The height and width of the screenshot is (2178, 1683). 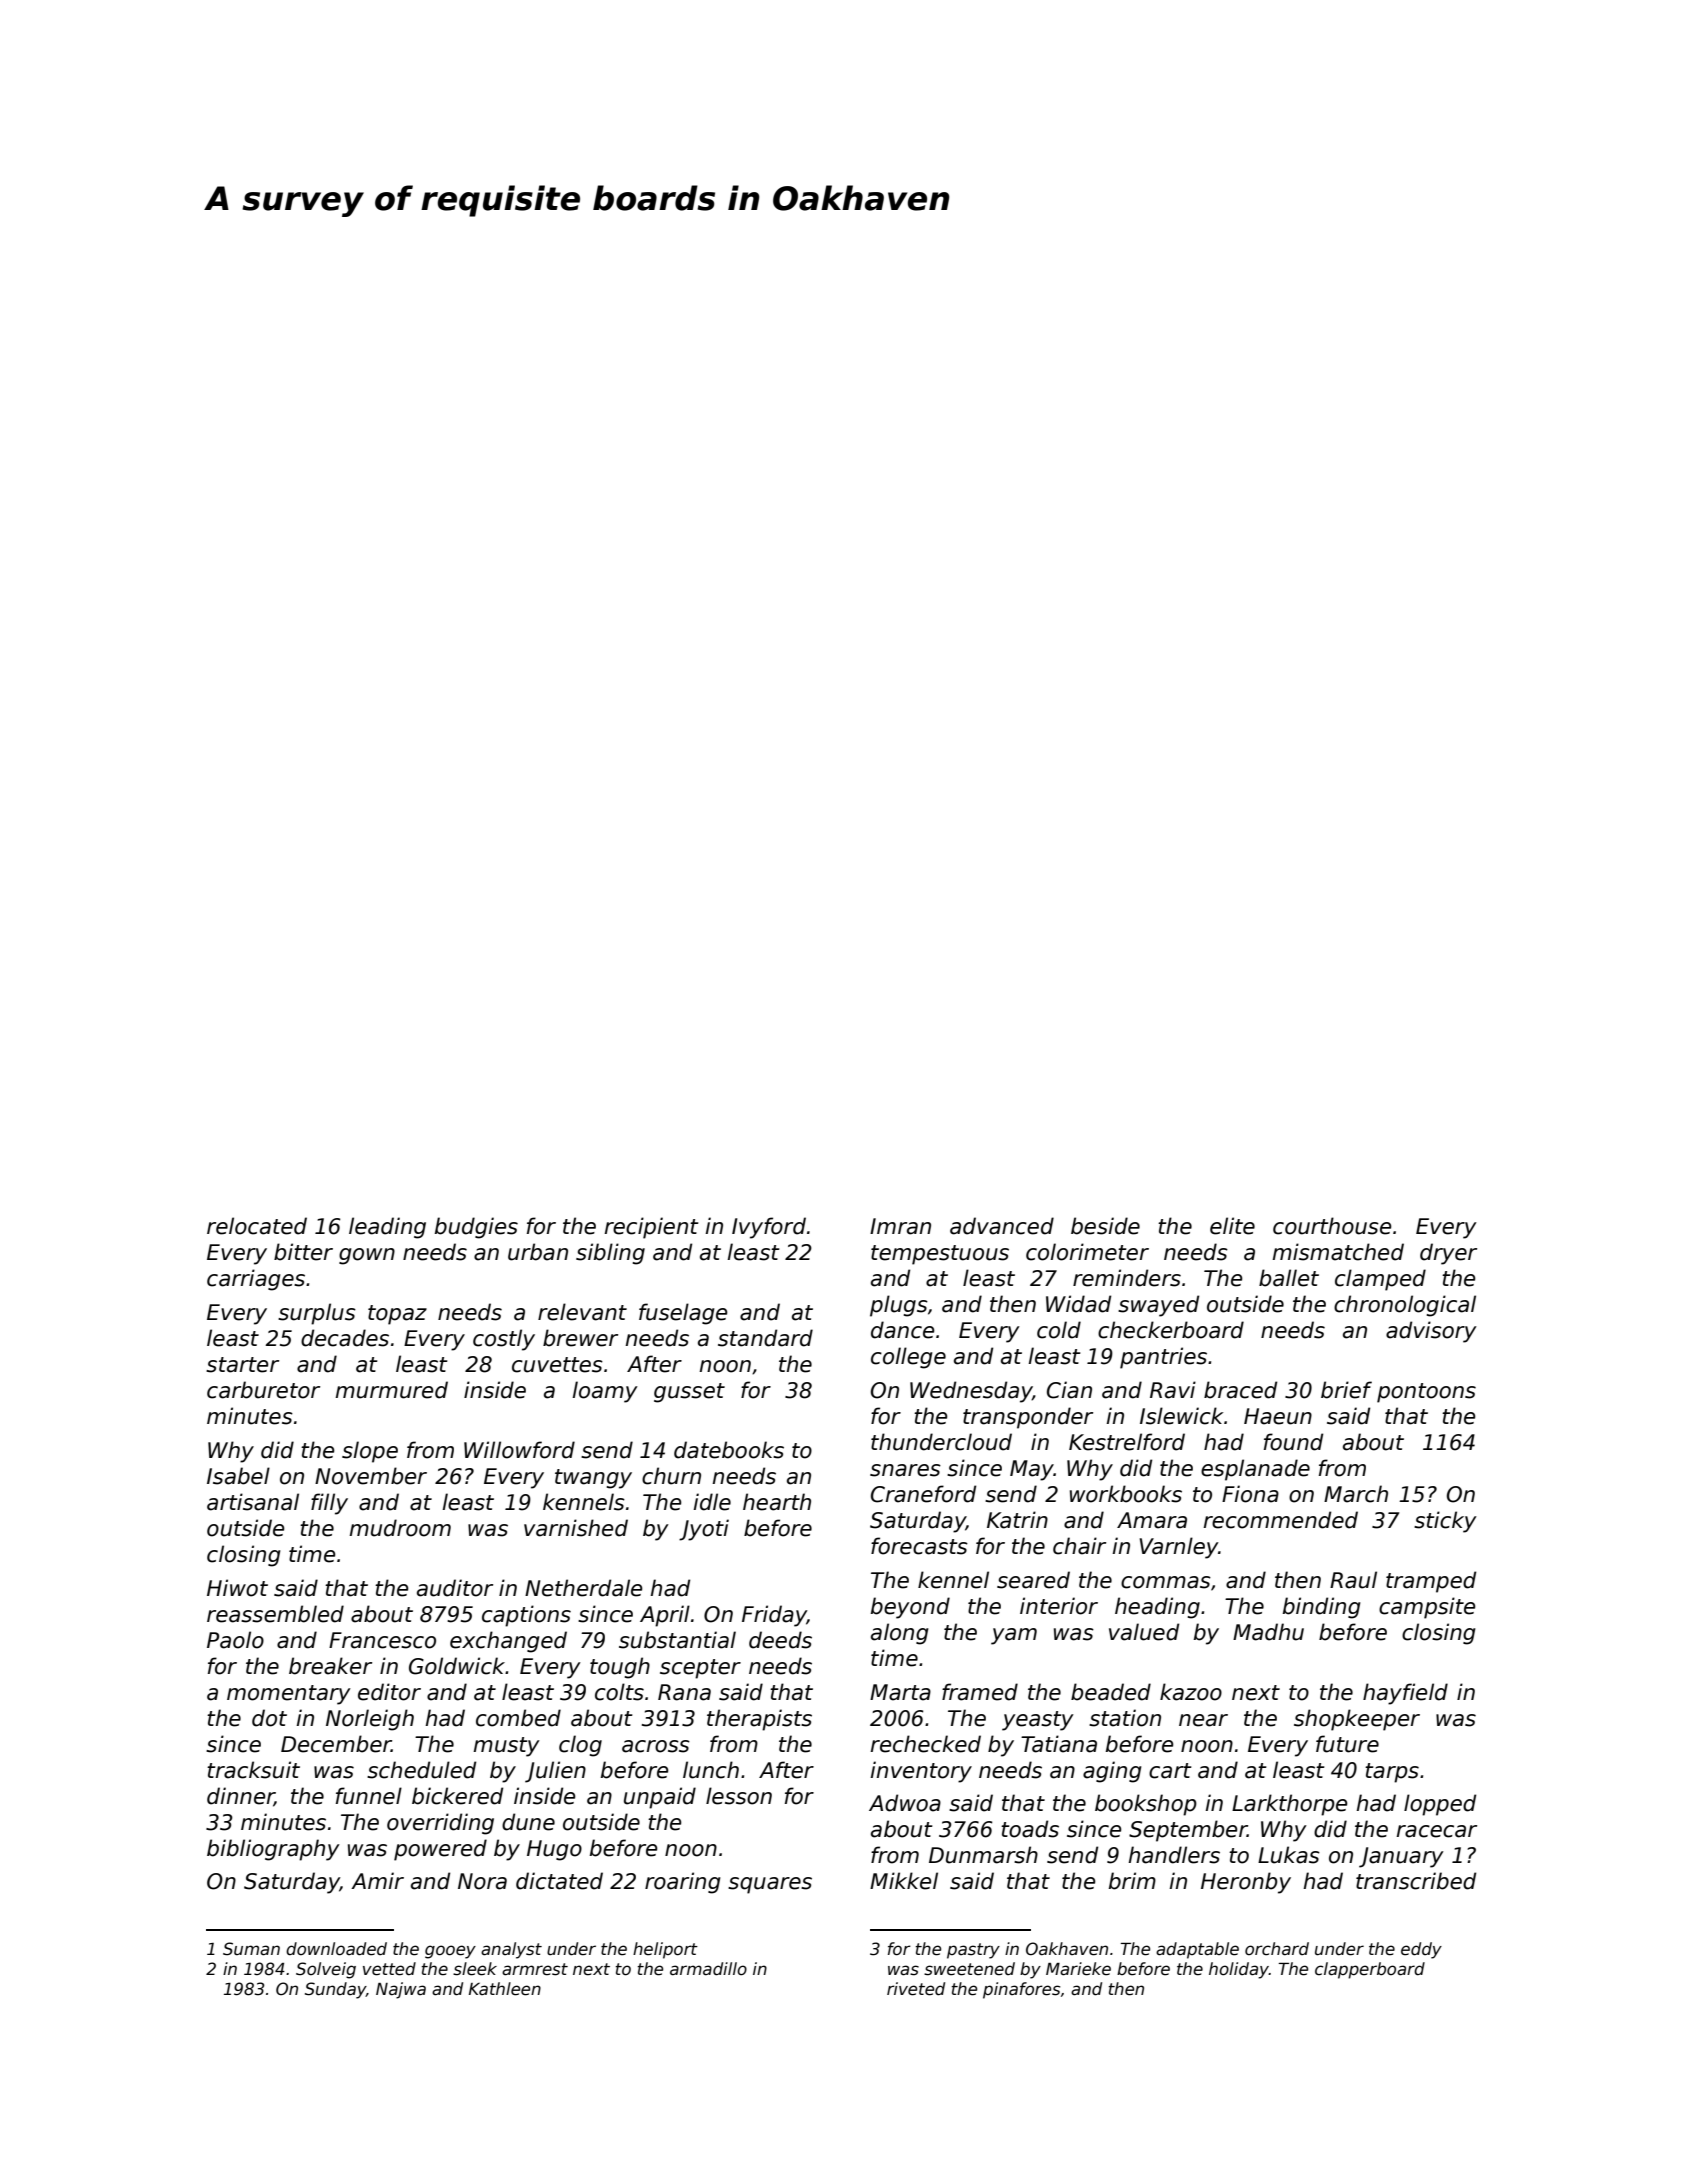 What do you see at coordinates (251, 1949) in the screenshot?
I see `Suman` at bounding box center [251, 1949].
